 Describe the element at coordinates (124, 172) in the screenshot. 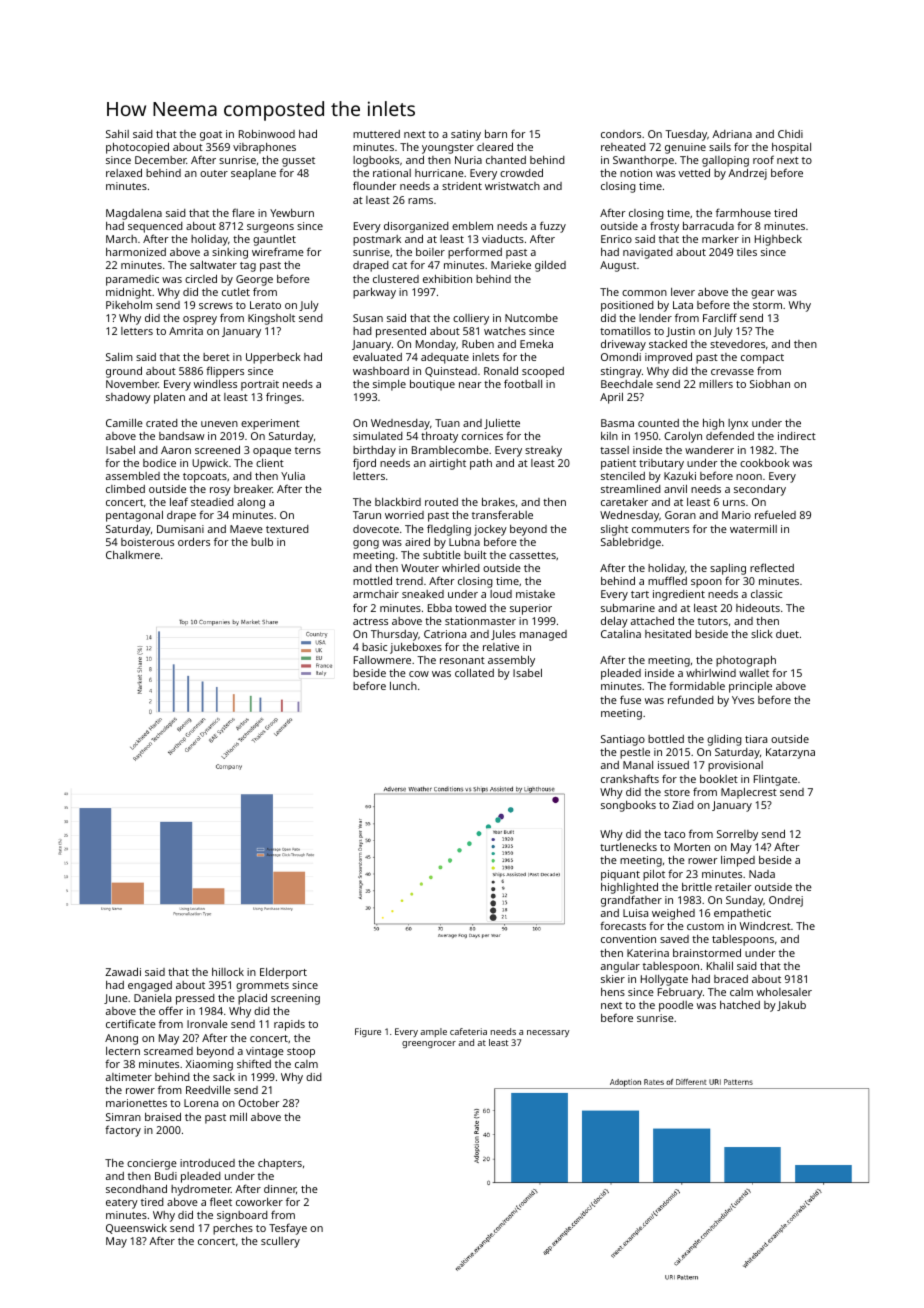

I see `relaxed` at that location.
